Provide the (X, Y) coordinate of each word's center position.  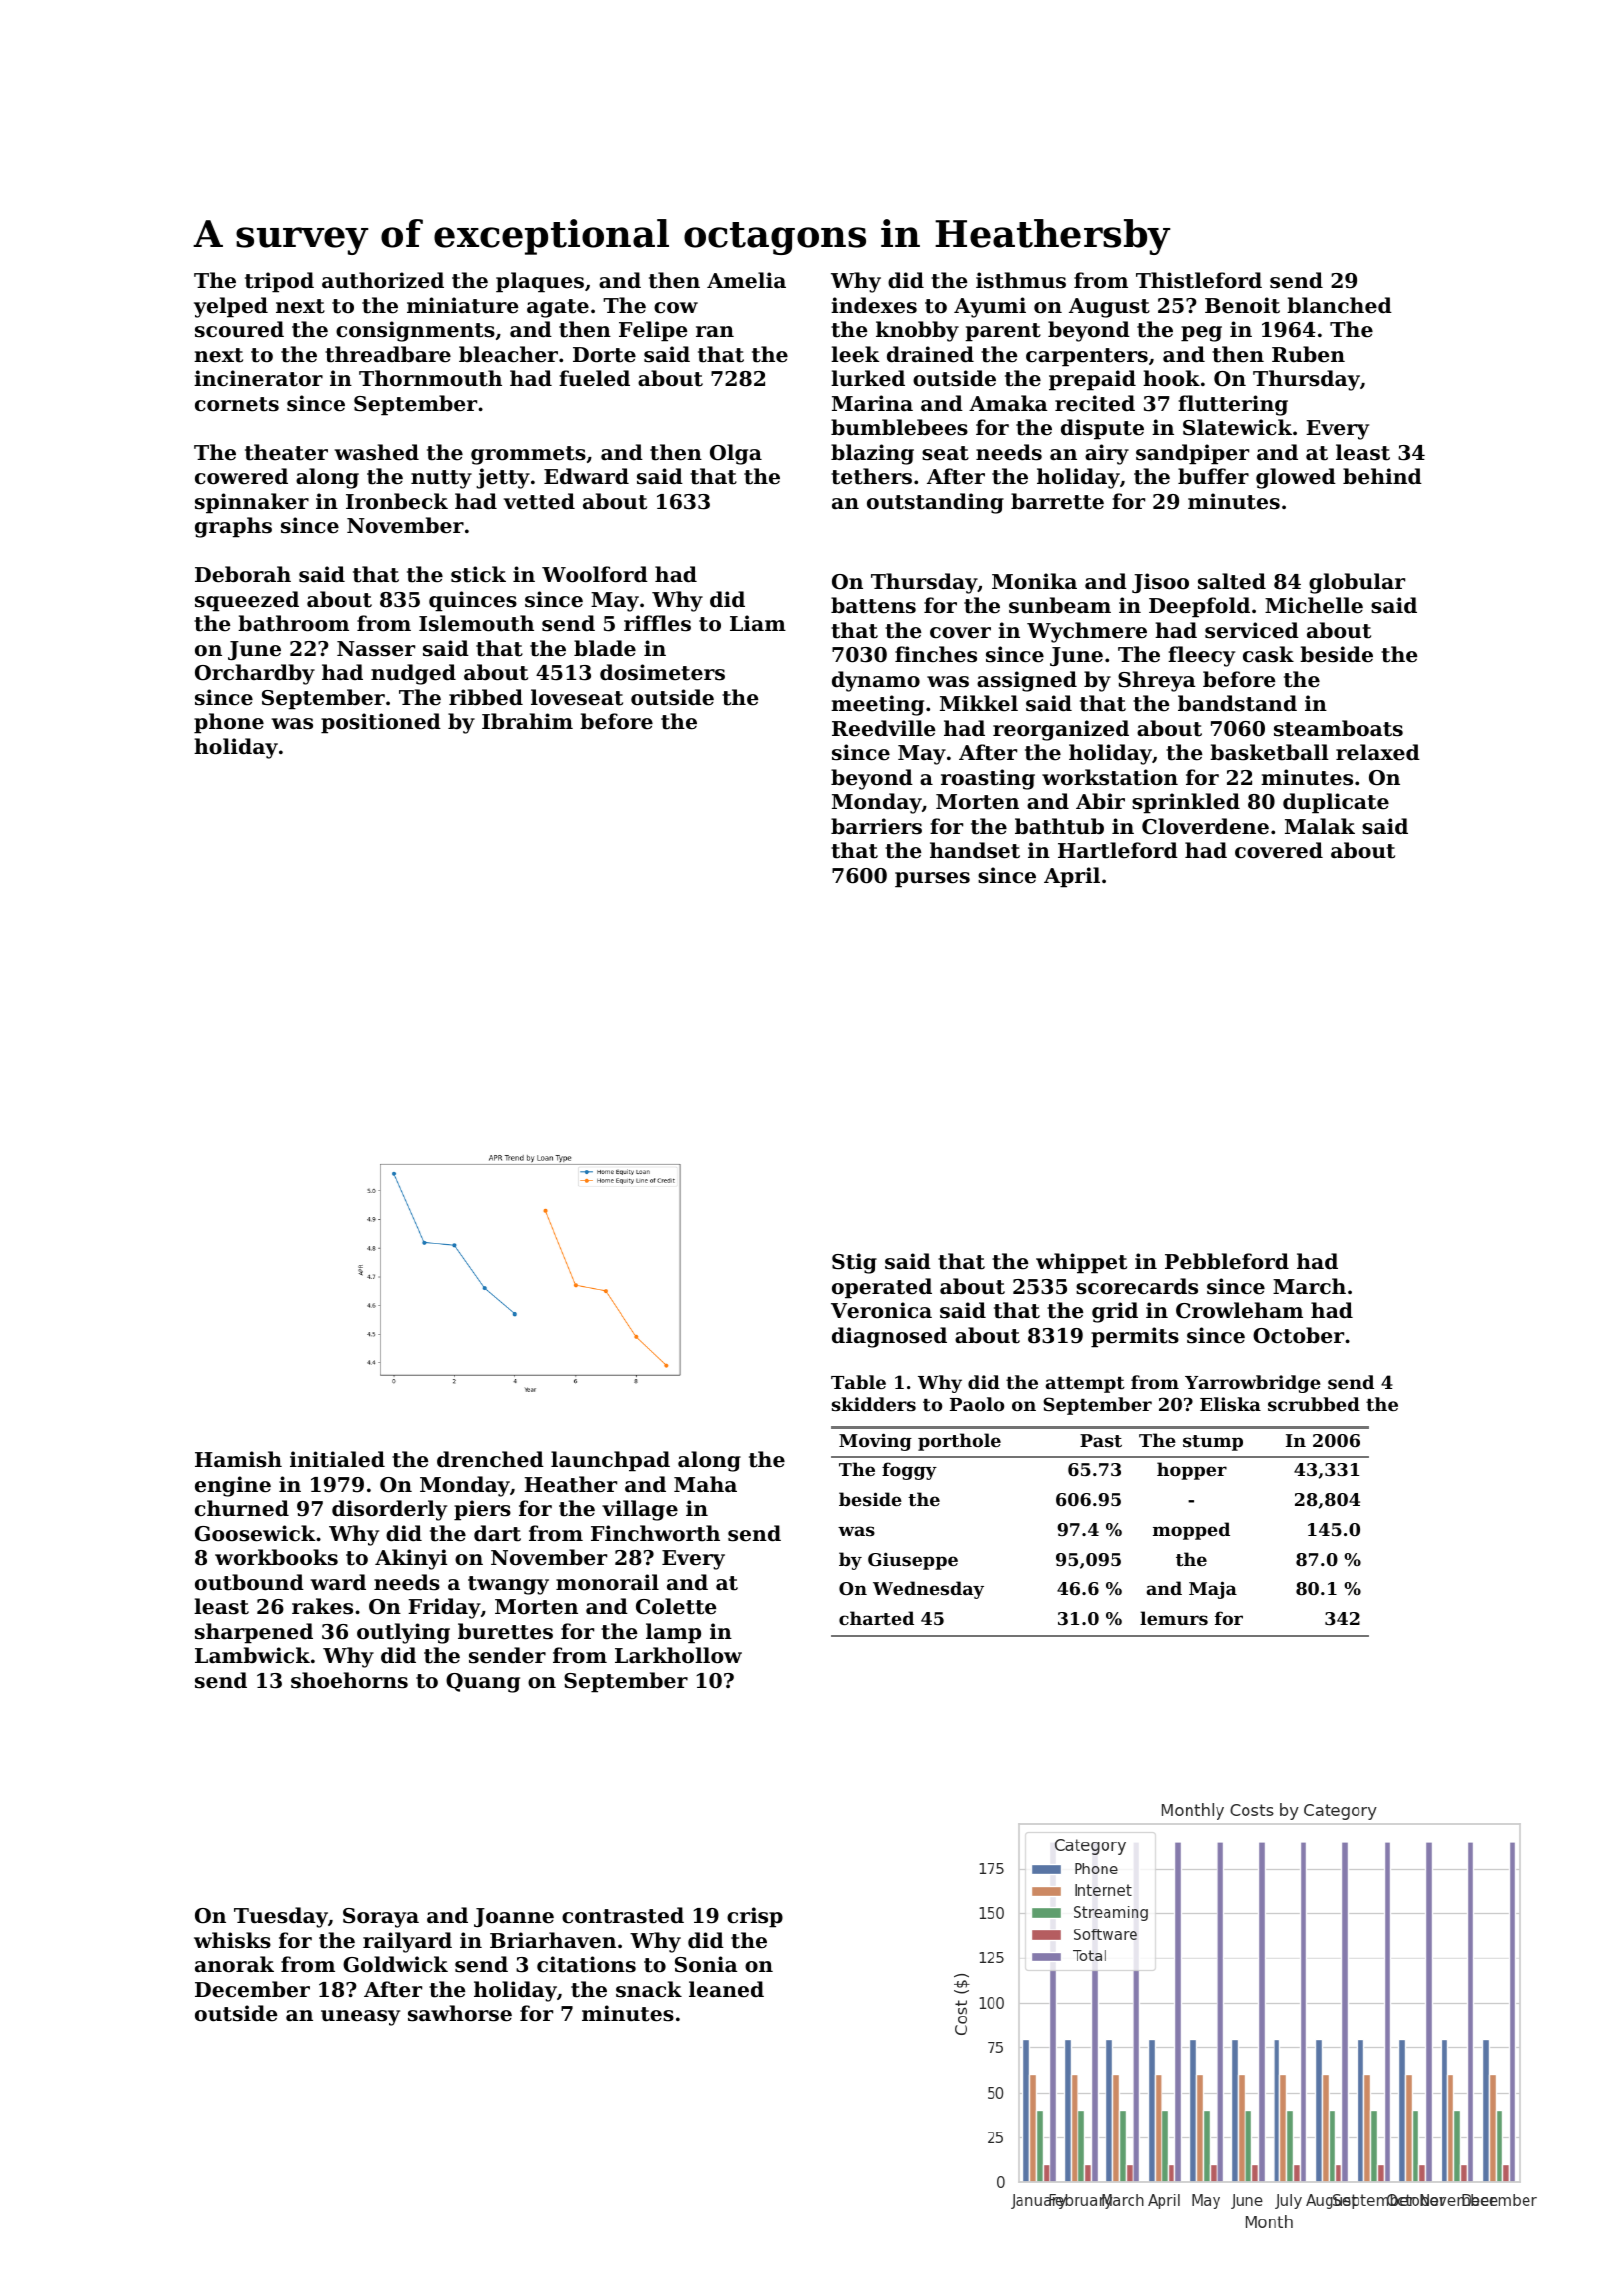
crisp (755, 1917)
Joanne (514, 1917)
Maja (1213, 1590)
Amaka (1008, 403)
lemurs (1174, 1618)
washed (376, 452)
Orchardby (255, 674)
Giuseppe (913, 1561)
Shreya (1157, 681)
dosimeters (662, 672)
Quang (483, 1683)
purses (932, 880)
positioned (381, 723)
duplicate (1336, 803)
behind (1382, 476)
